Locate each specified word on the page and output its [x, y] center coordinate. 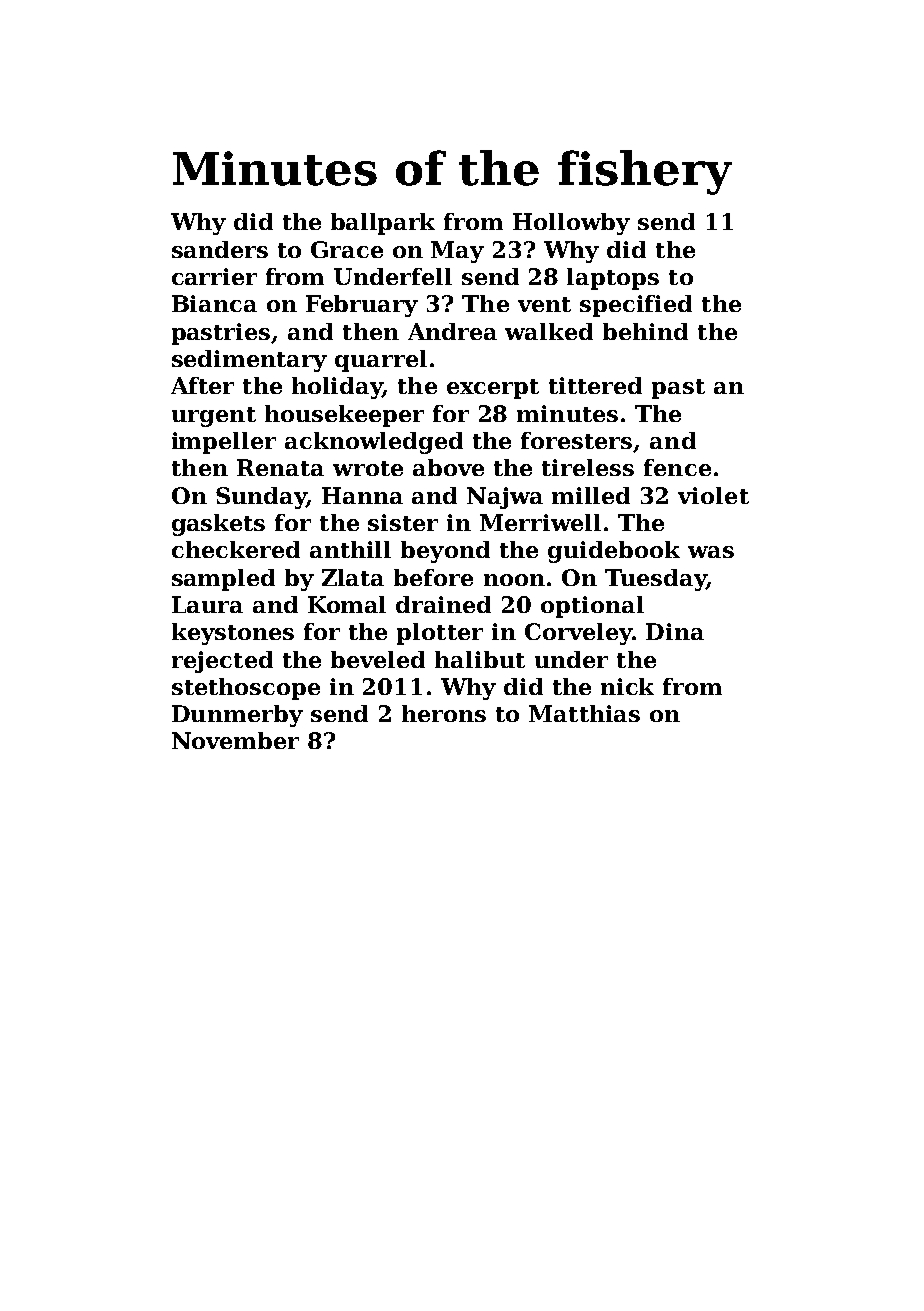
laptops [613, 279]
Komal [347, 604]
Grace [347, 249]
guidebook [614, 552]
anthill [350, 549]
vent [544, 304]
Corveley [578, 634]
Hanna [362, 495]
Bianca [214, 303]
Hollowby [571, 224]
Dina [675, 631]
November [235, 740]
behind [645, 331]
